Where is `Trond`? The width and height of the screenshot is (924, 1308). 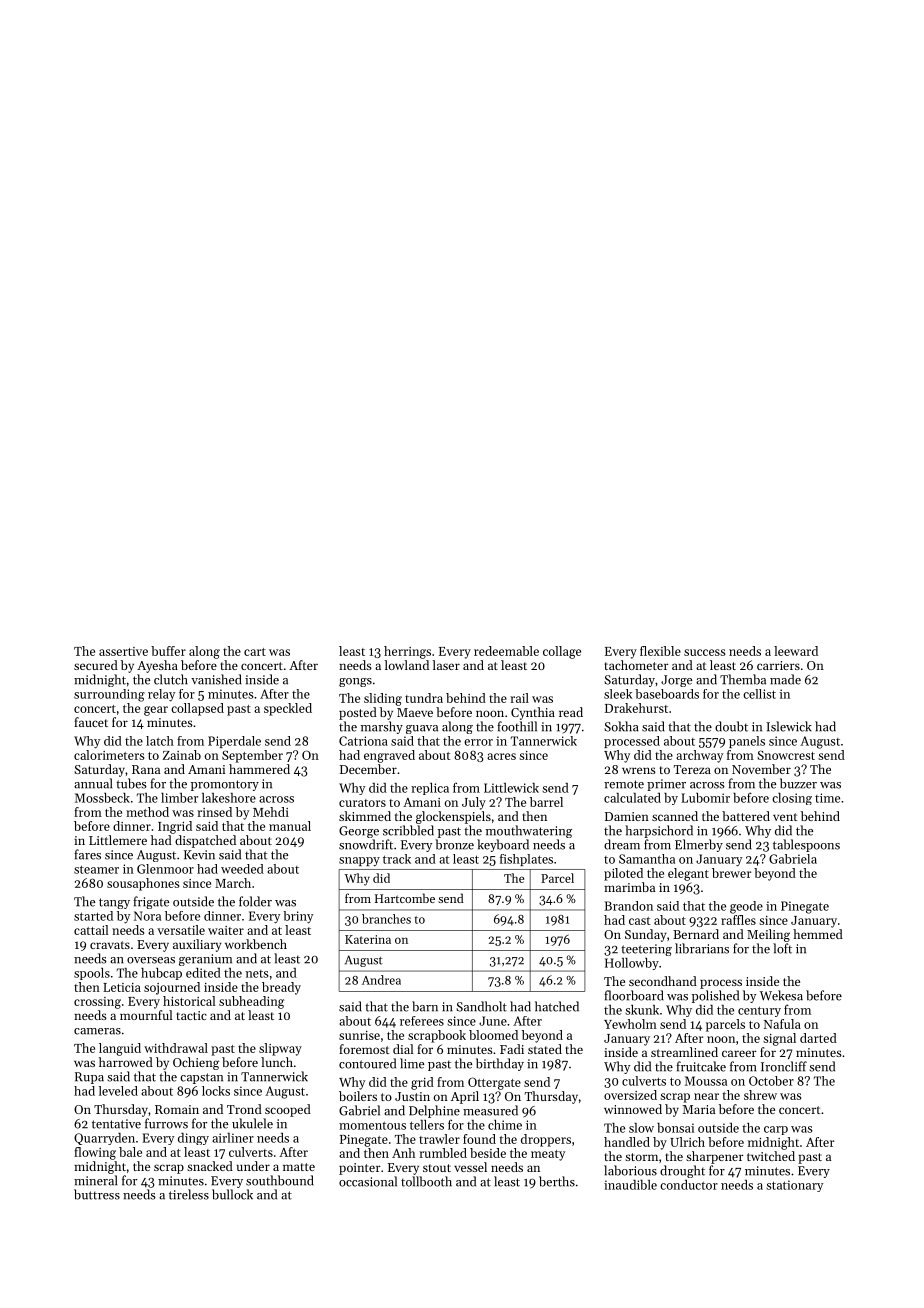
Trond is located at coordinates (244, 1109).
